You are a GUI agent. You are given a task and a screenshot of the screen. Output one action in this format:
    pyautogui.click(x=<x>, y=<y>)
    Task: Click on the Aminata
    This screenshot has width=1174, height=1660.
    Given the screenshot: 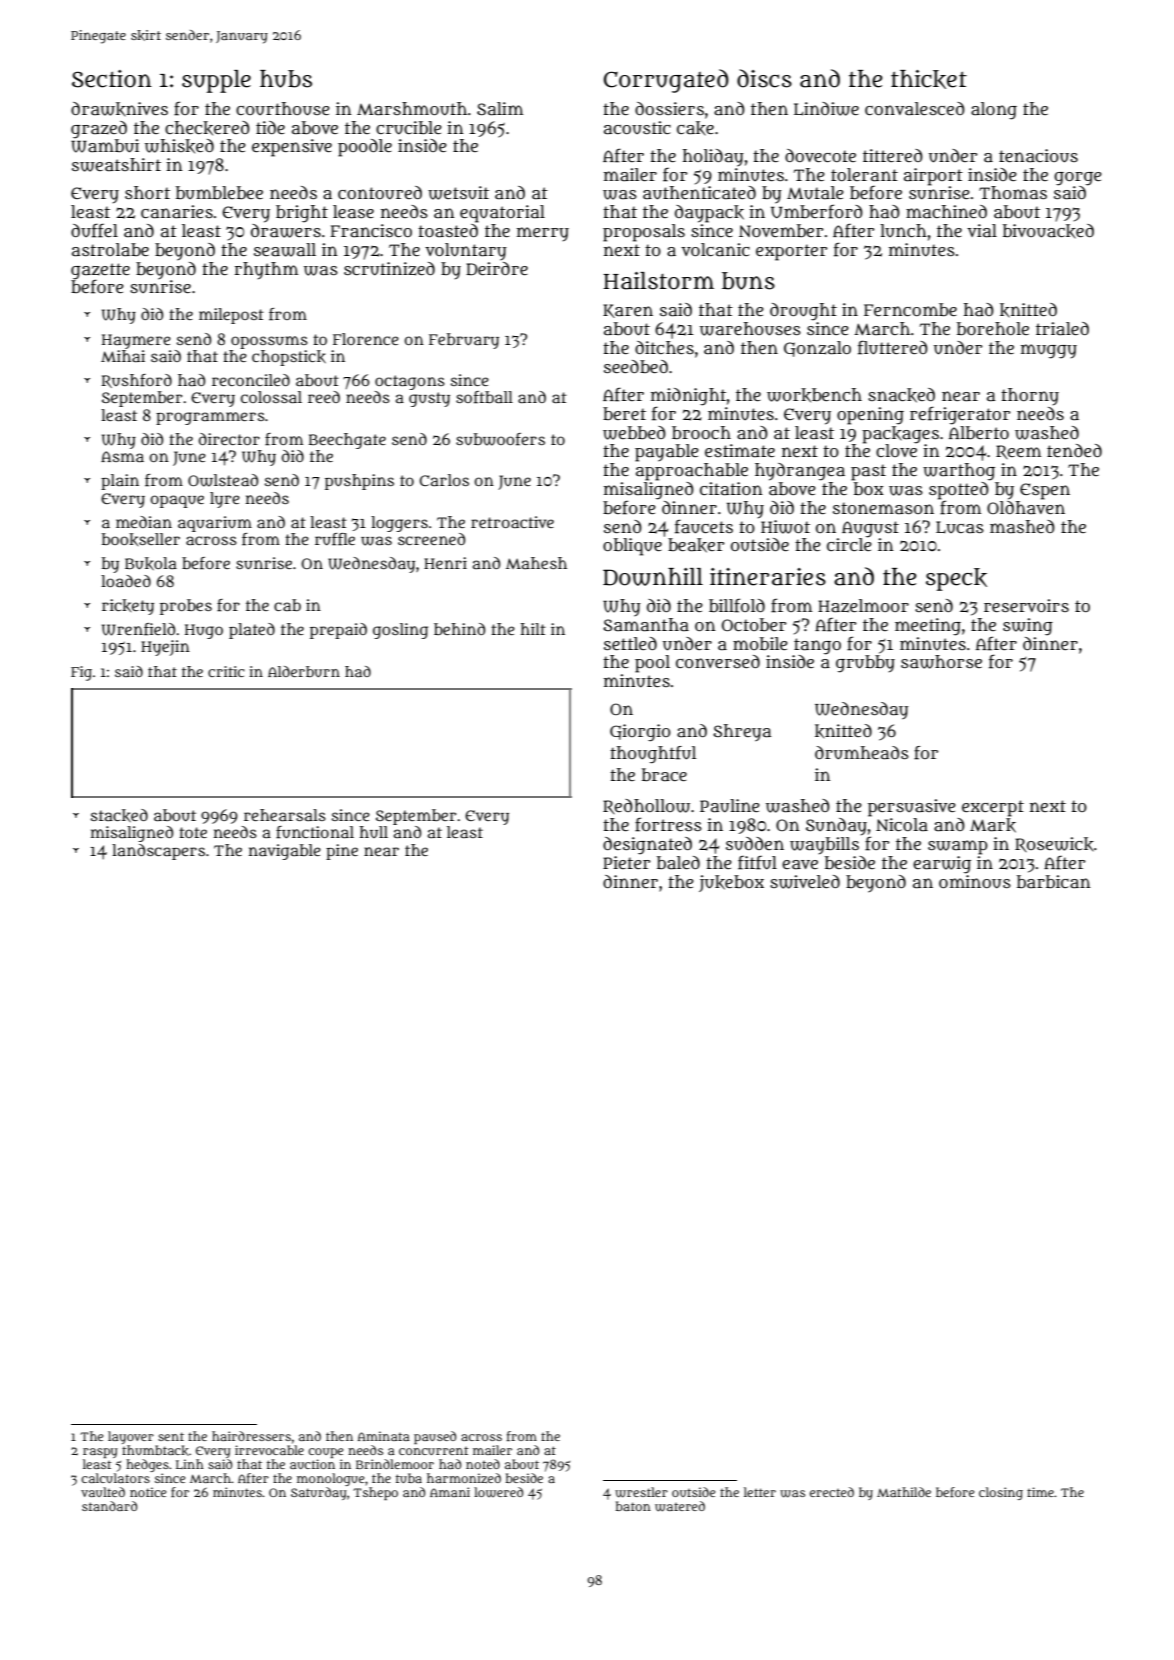 What is the action you would take?
    pyautogui.click(x=384, y=1436)
